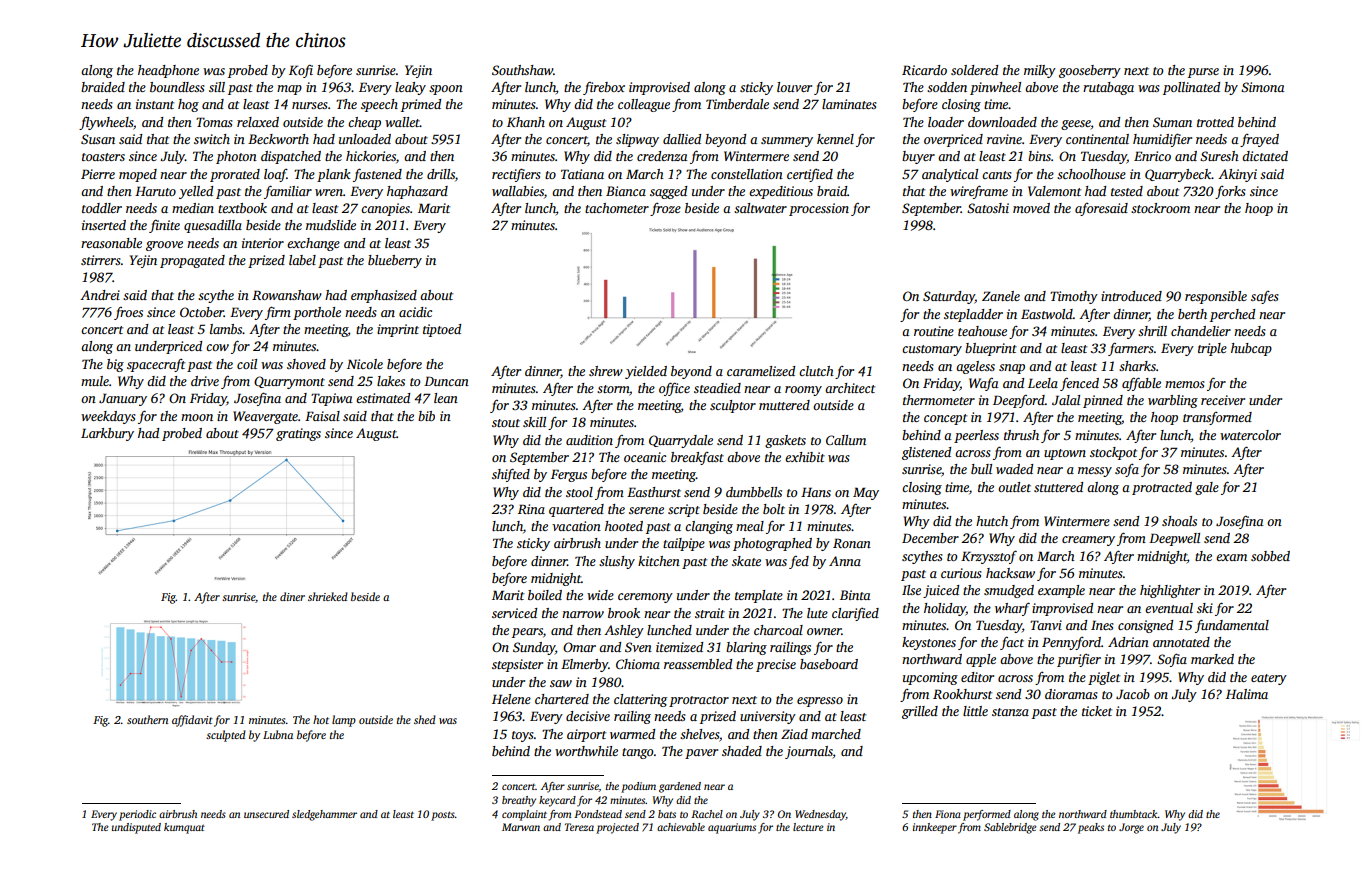 Image resolution: width=1372 pixels, height=887 pixels. Describe the element at coordinates (1160, 208) in the screenshot. I see `stockroom` at that location.
